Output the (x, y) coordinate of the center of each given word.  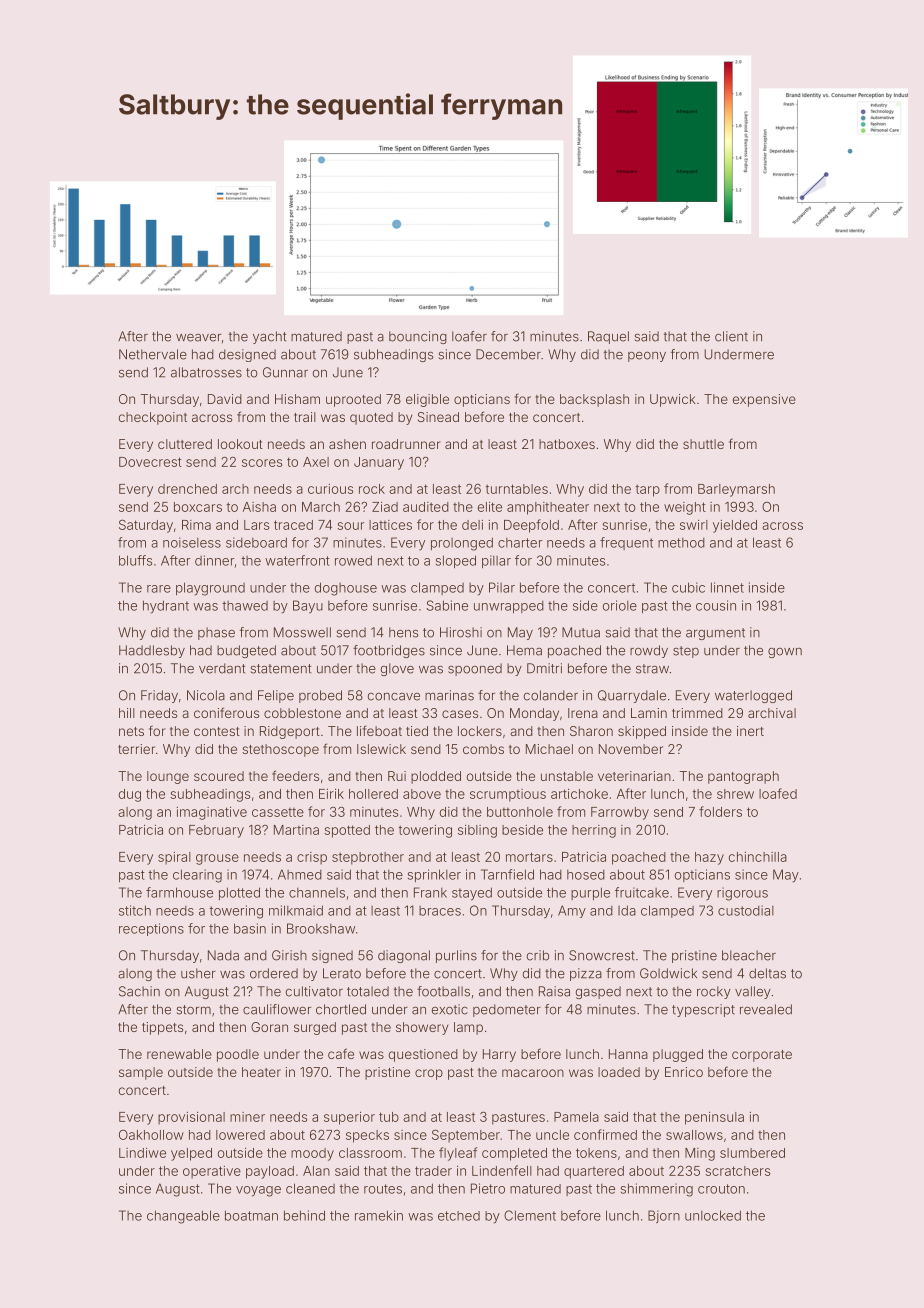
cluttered (185, 444)
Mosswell (302, 632)
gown (785, 653)
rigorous (742, 894)
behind (304, 1215)
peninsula (714, 1118)
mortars (529, 857)
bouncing (418, 337)
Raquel (608, 337)
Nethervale (153, 354)
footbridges (389, 651)
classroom (370, 1153)
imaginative (212, 813)
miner (247, 1117)
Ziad (385, 507)
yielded (735, 526)
